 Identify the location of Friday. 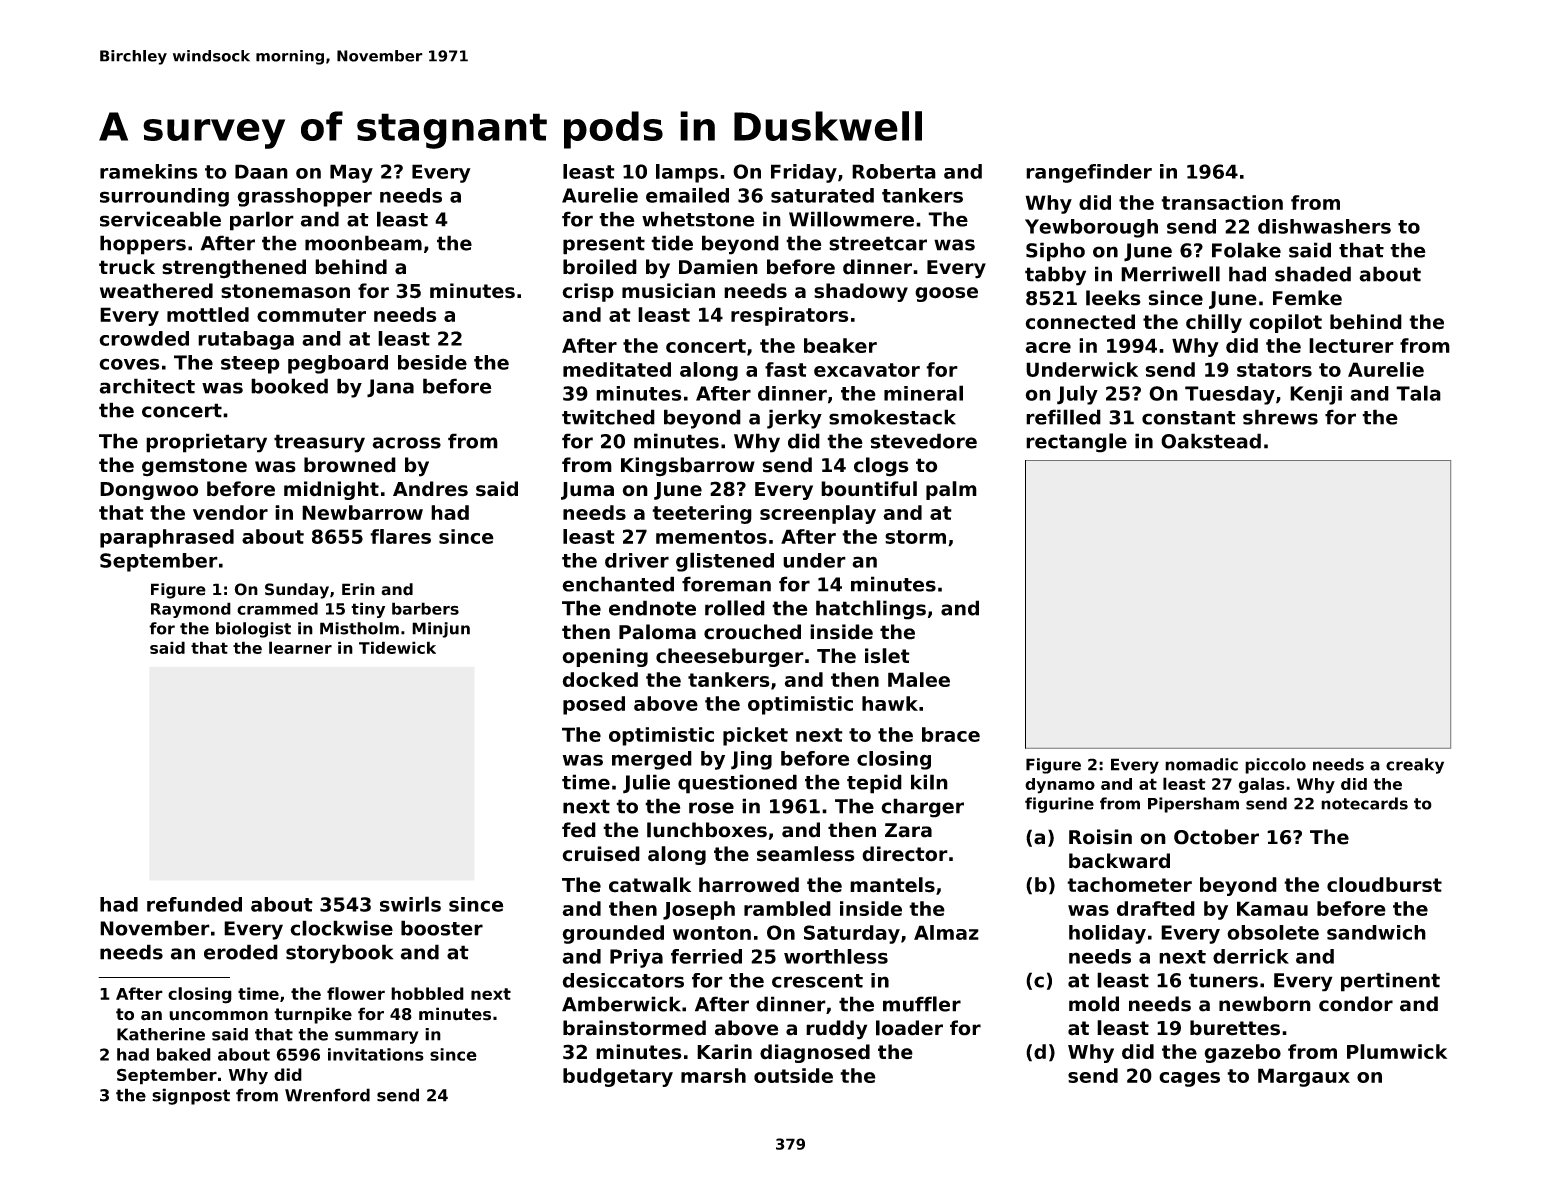
(804, 173).
